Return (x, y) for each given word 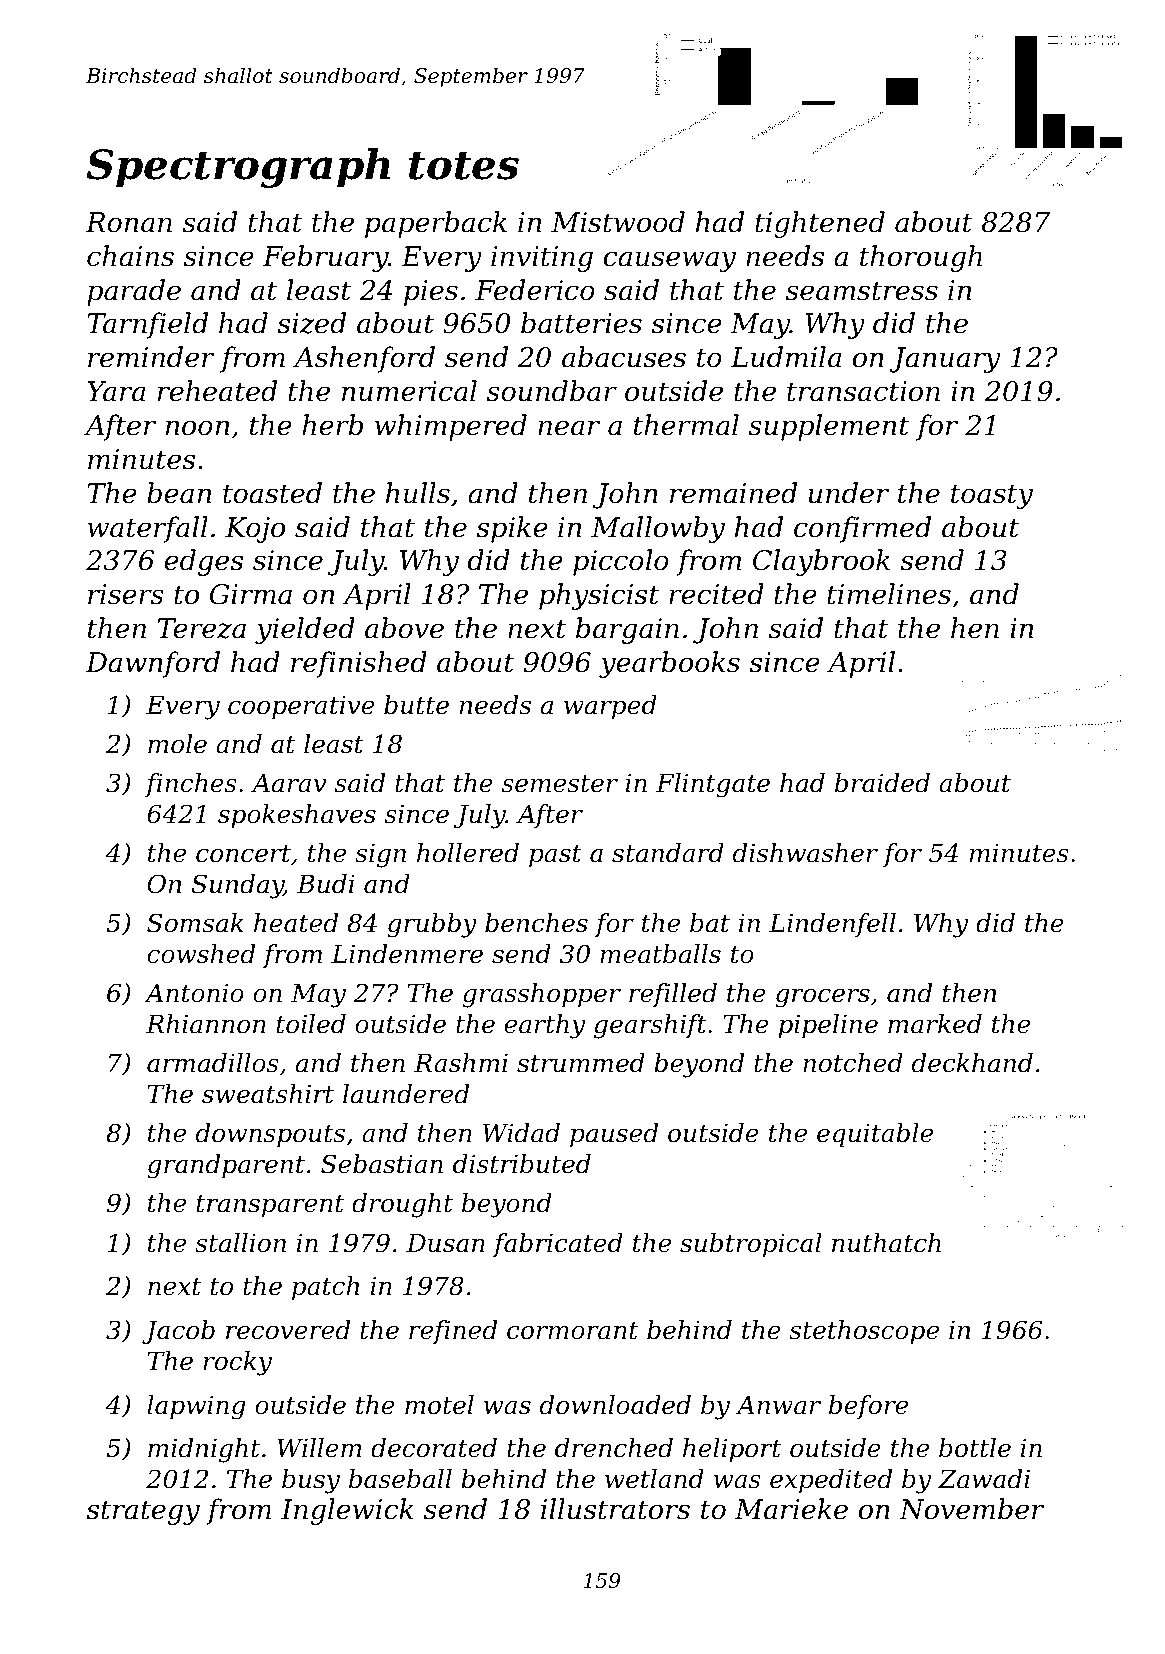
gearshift (650, 1026)
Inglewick (347, 1511)
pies (431, 293)
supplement (829, 427)
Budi (326, 884)
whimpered (451, 427)
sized (311, 323)
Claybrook (821, 562)
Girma (251, 594)
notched (853, 1063)
